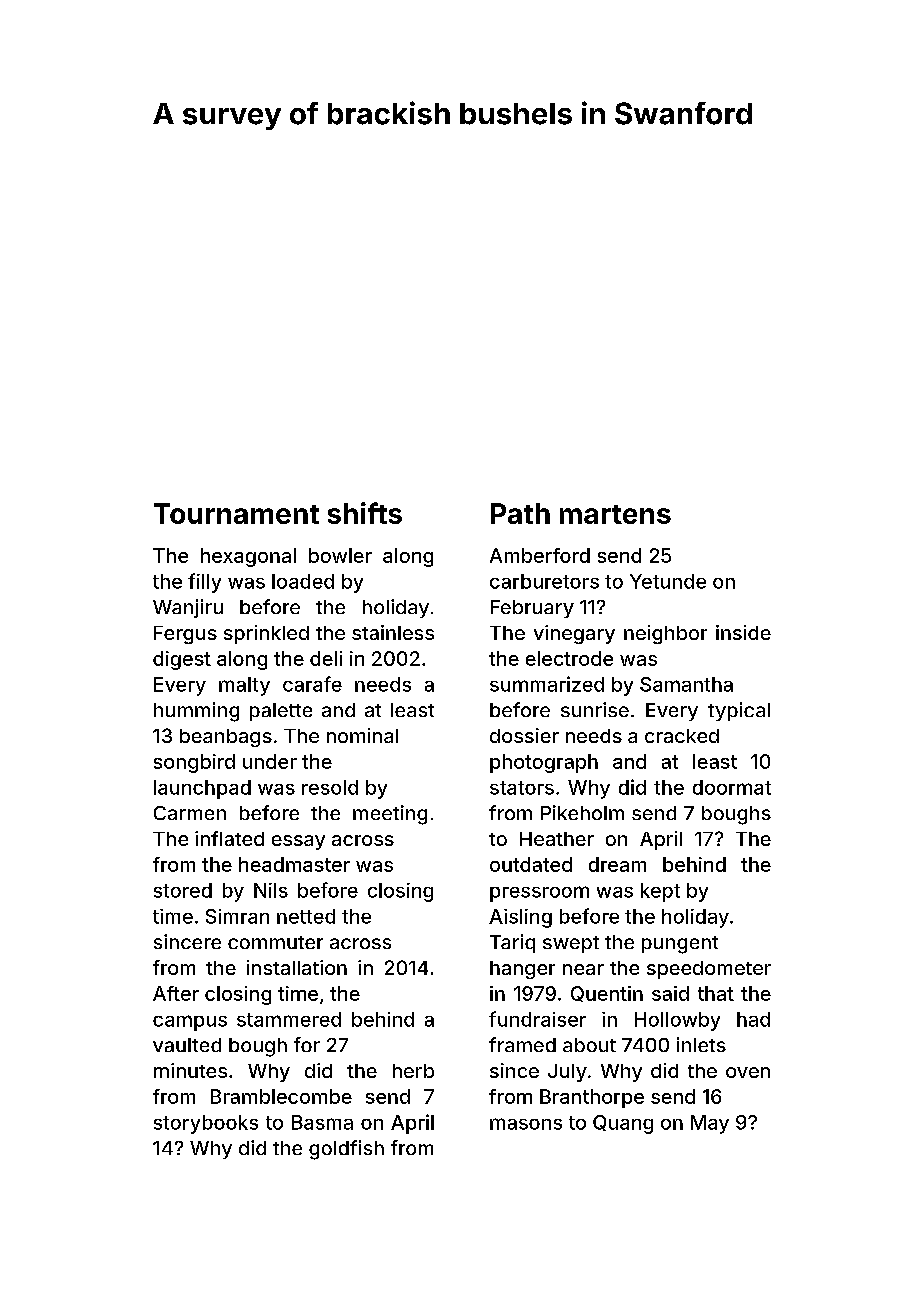 The height and width of the image is (1311, 924). Describe the element at coordinates (413, 1071) in the image. I see `herb` at that location.
